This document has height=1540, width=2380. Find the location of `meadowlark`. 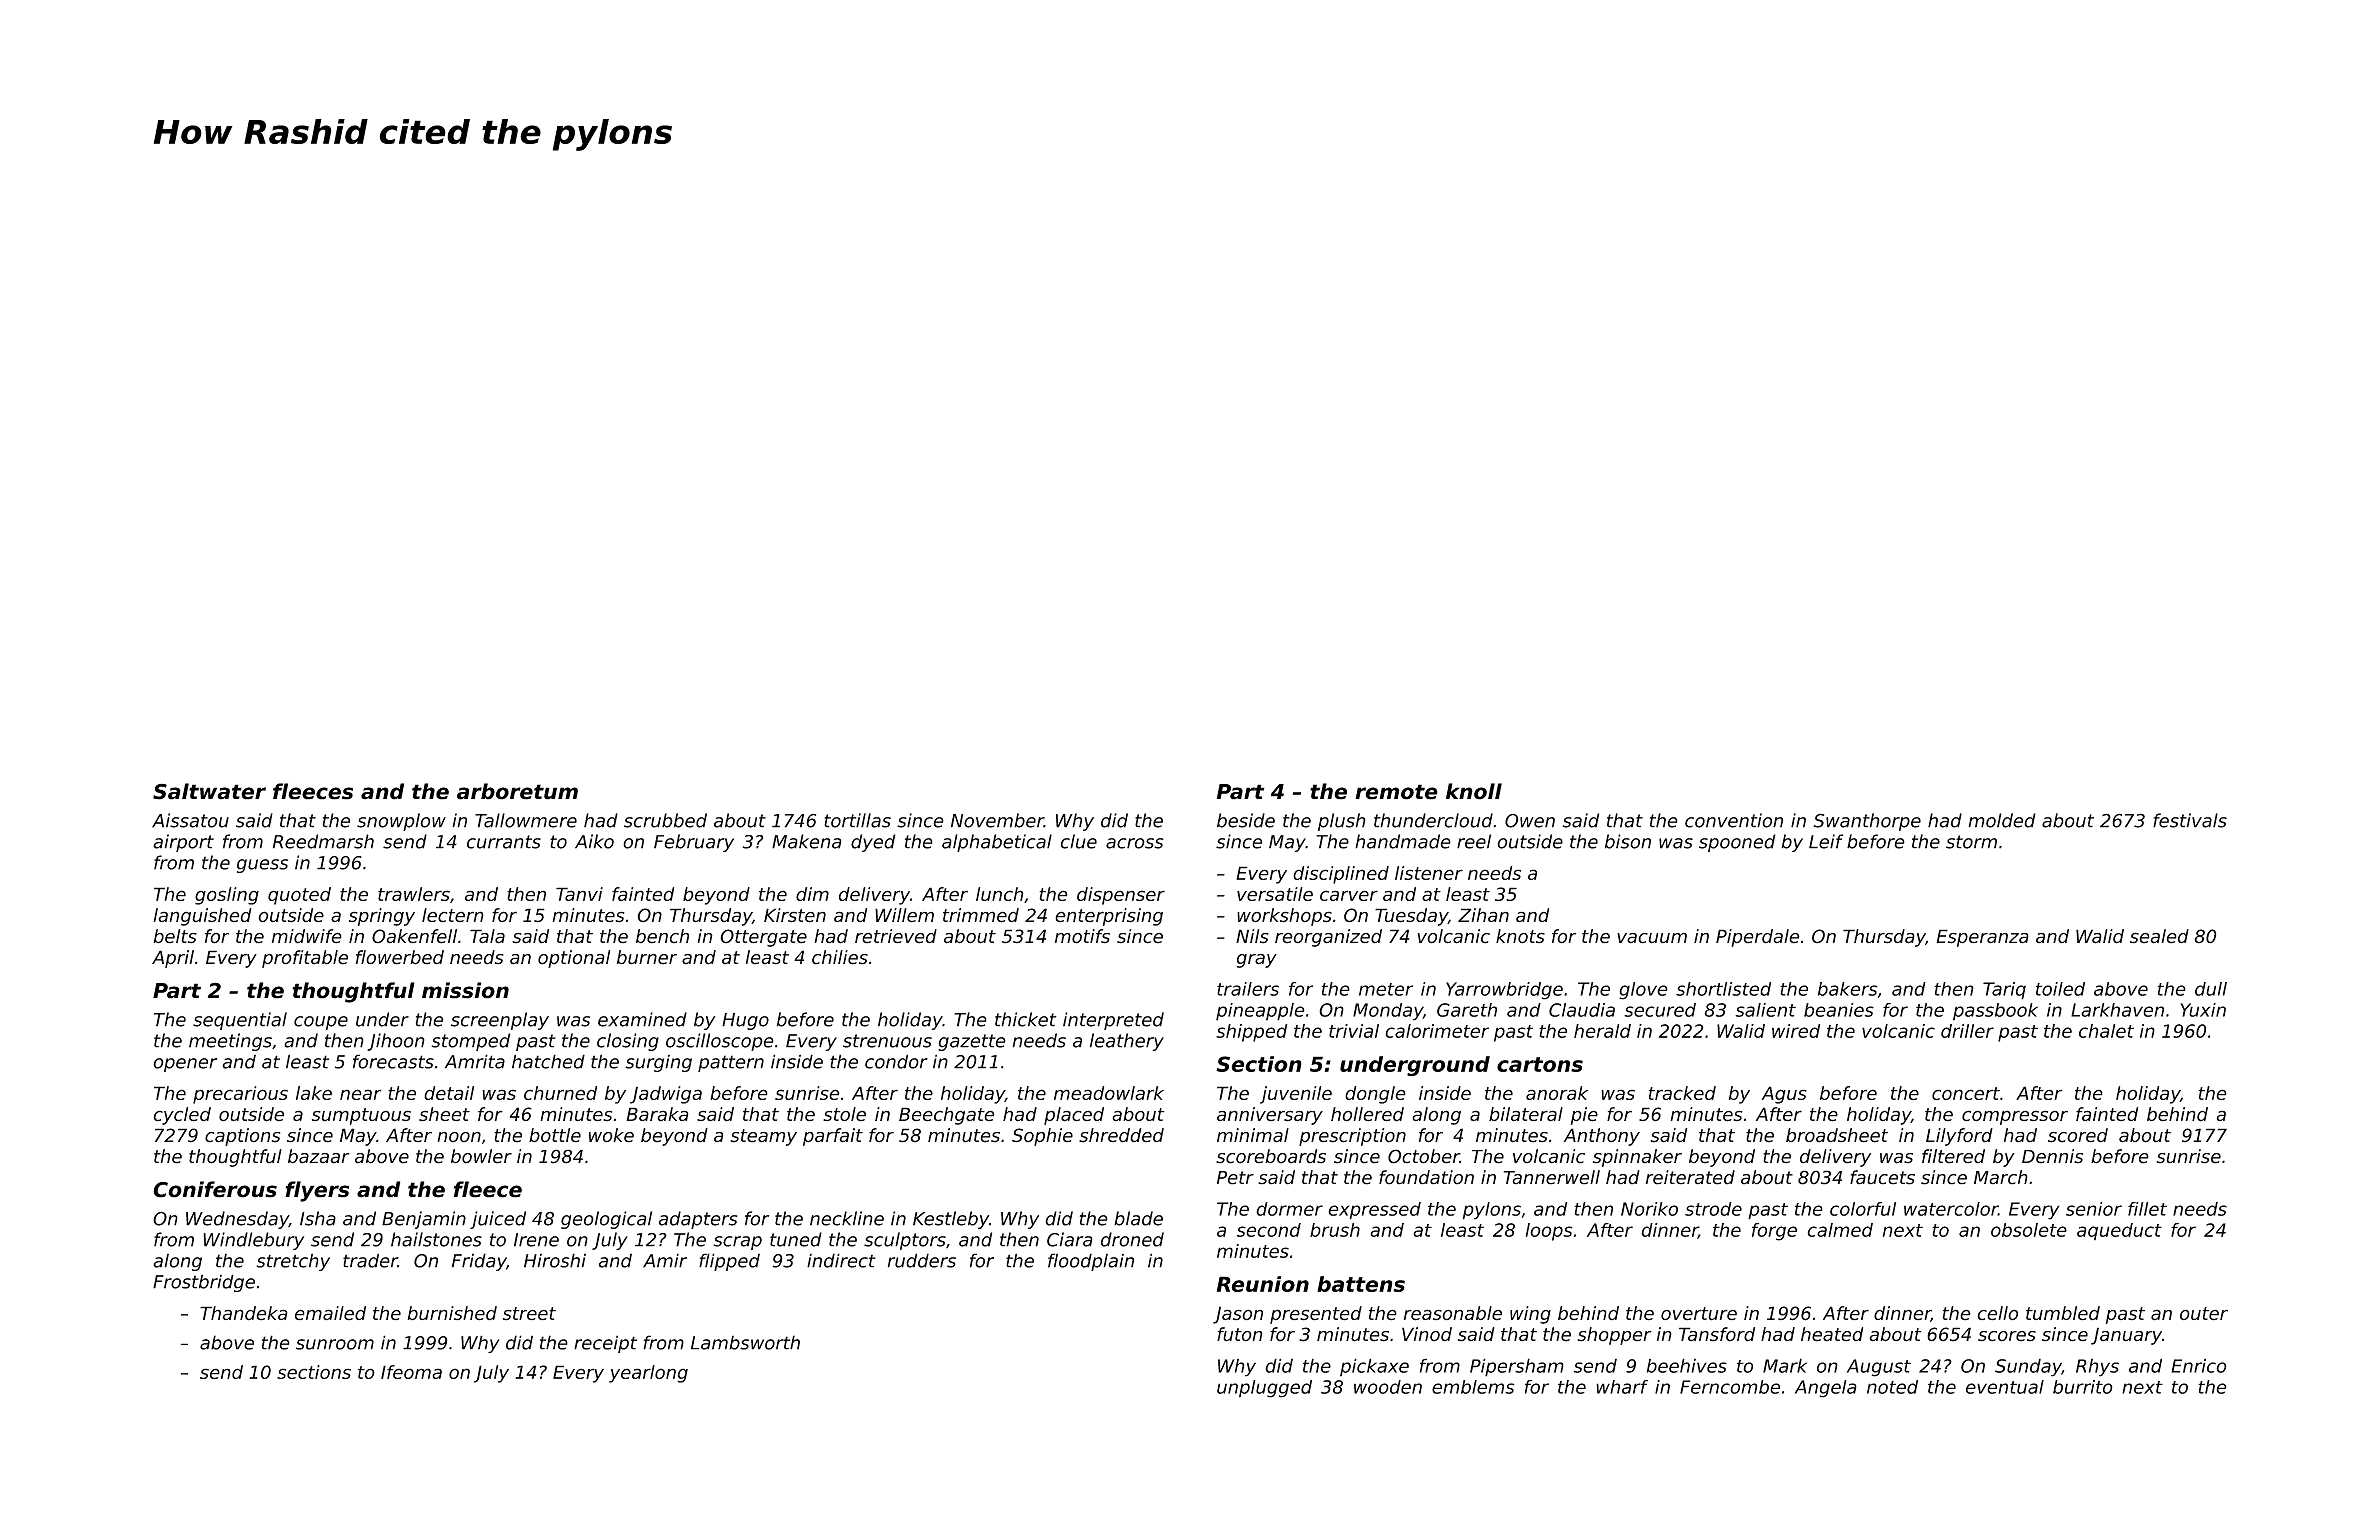

meadowlark is located at coordinates (1109, 1093).
